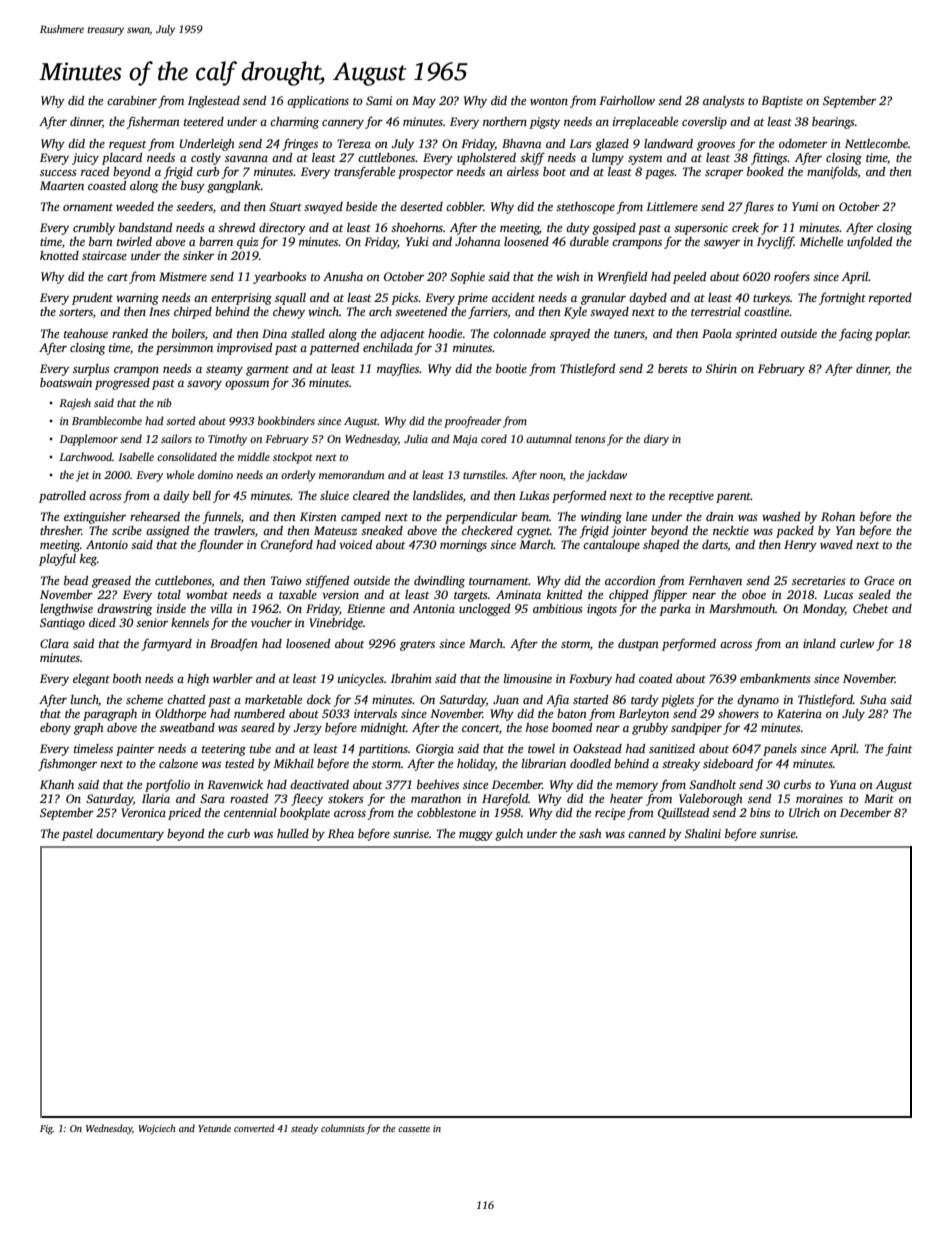 The image size is (952, 1233). I want to click on partitions, so click(383, 750).
